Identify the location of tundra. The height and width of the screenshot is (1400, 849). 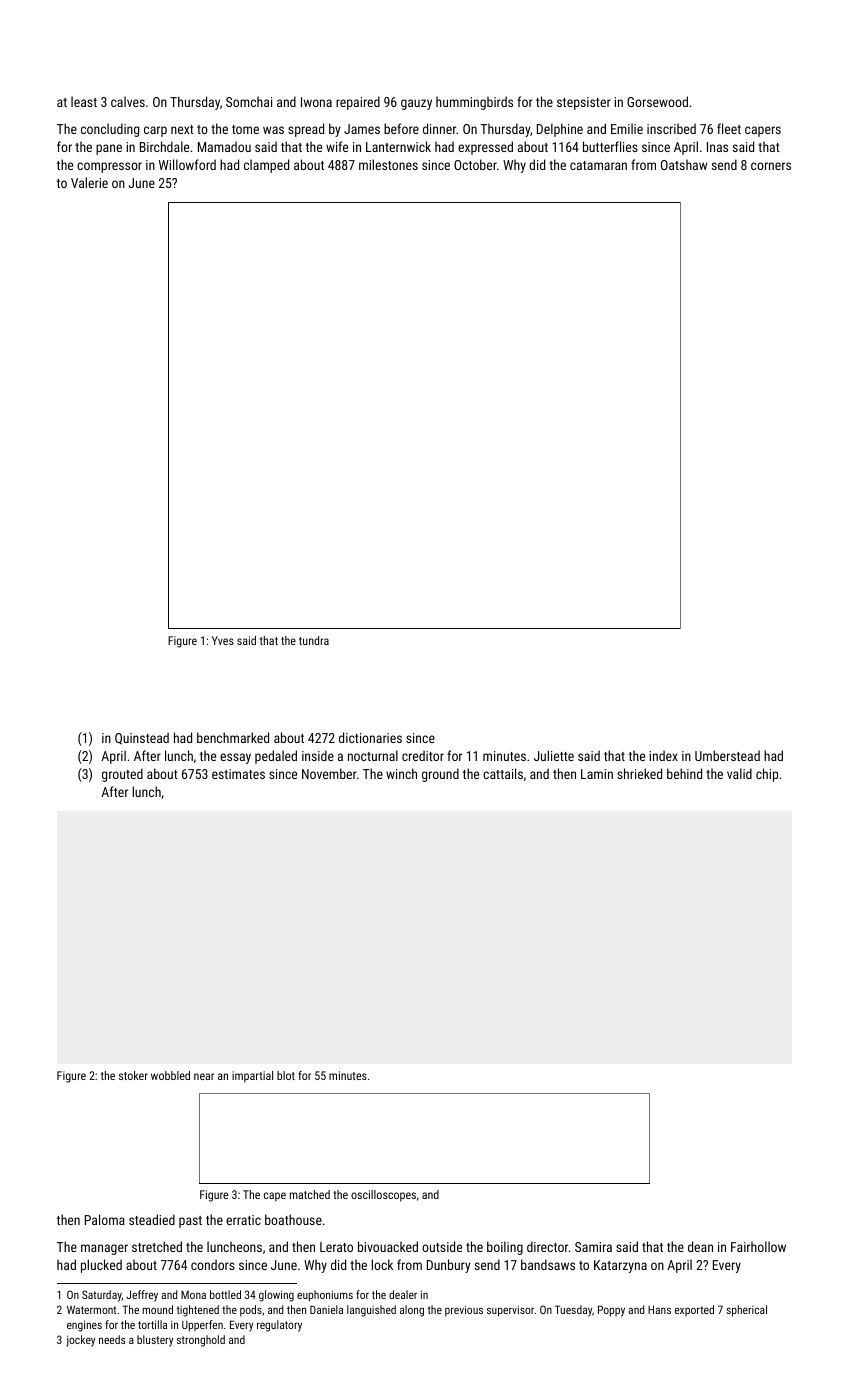
(314, 640).
